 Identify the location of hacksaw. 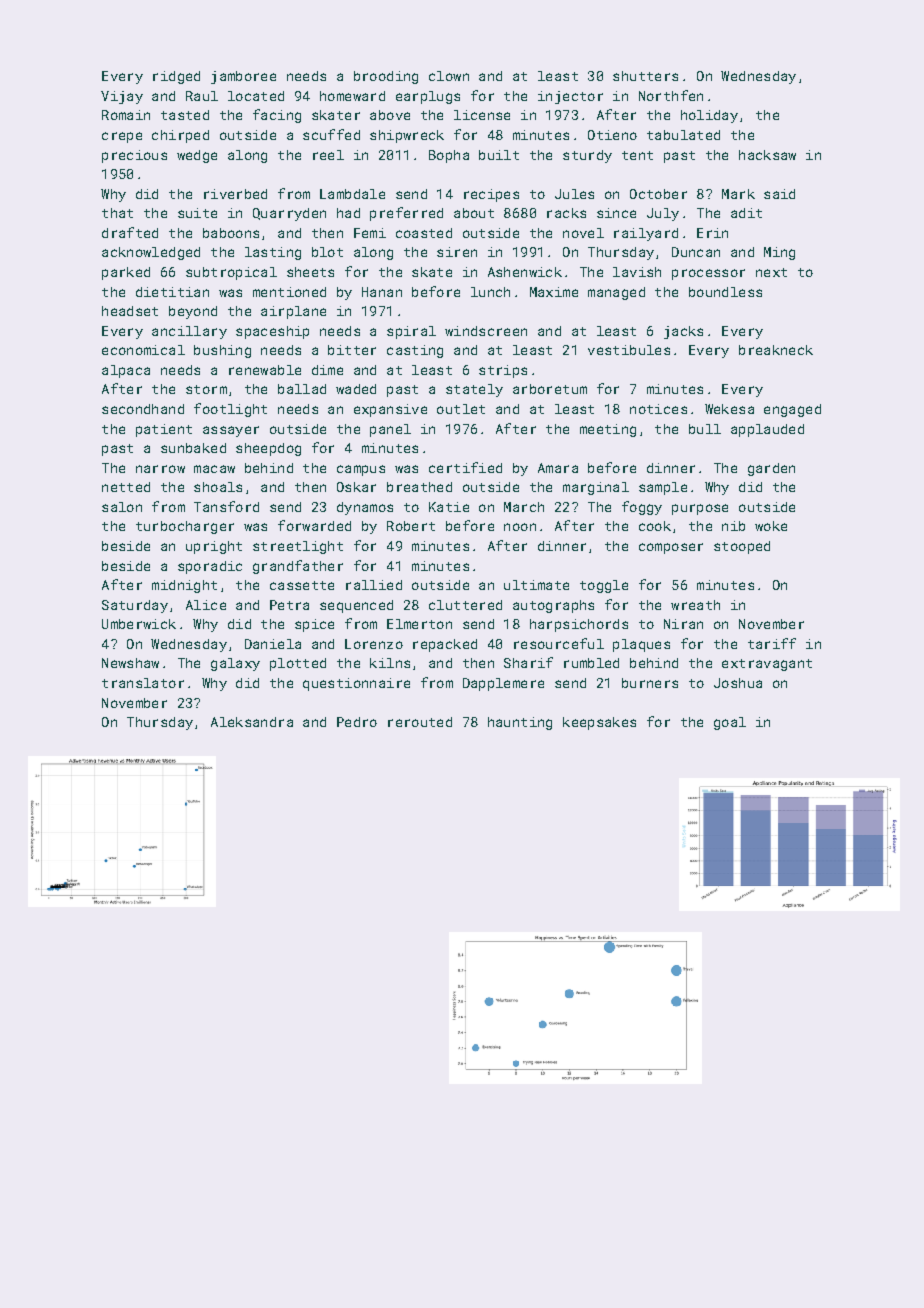
(767, 155).
